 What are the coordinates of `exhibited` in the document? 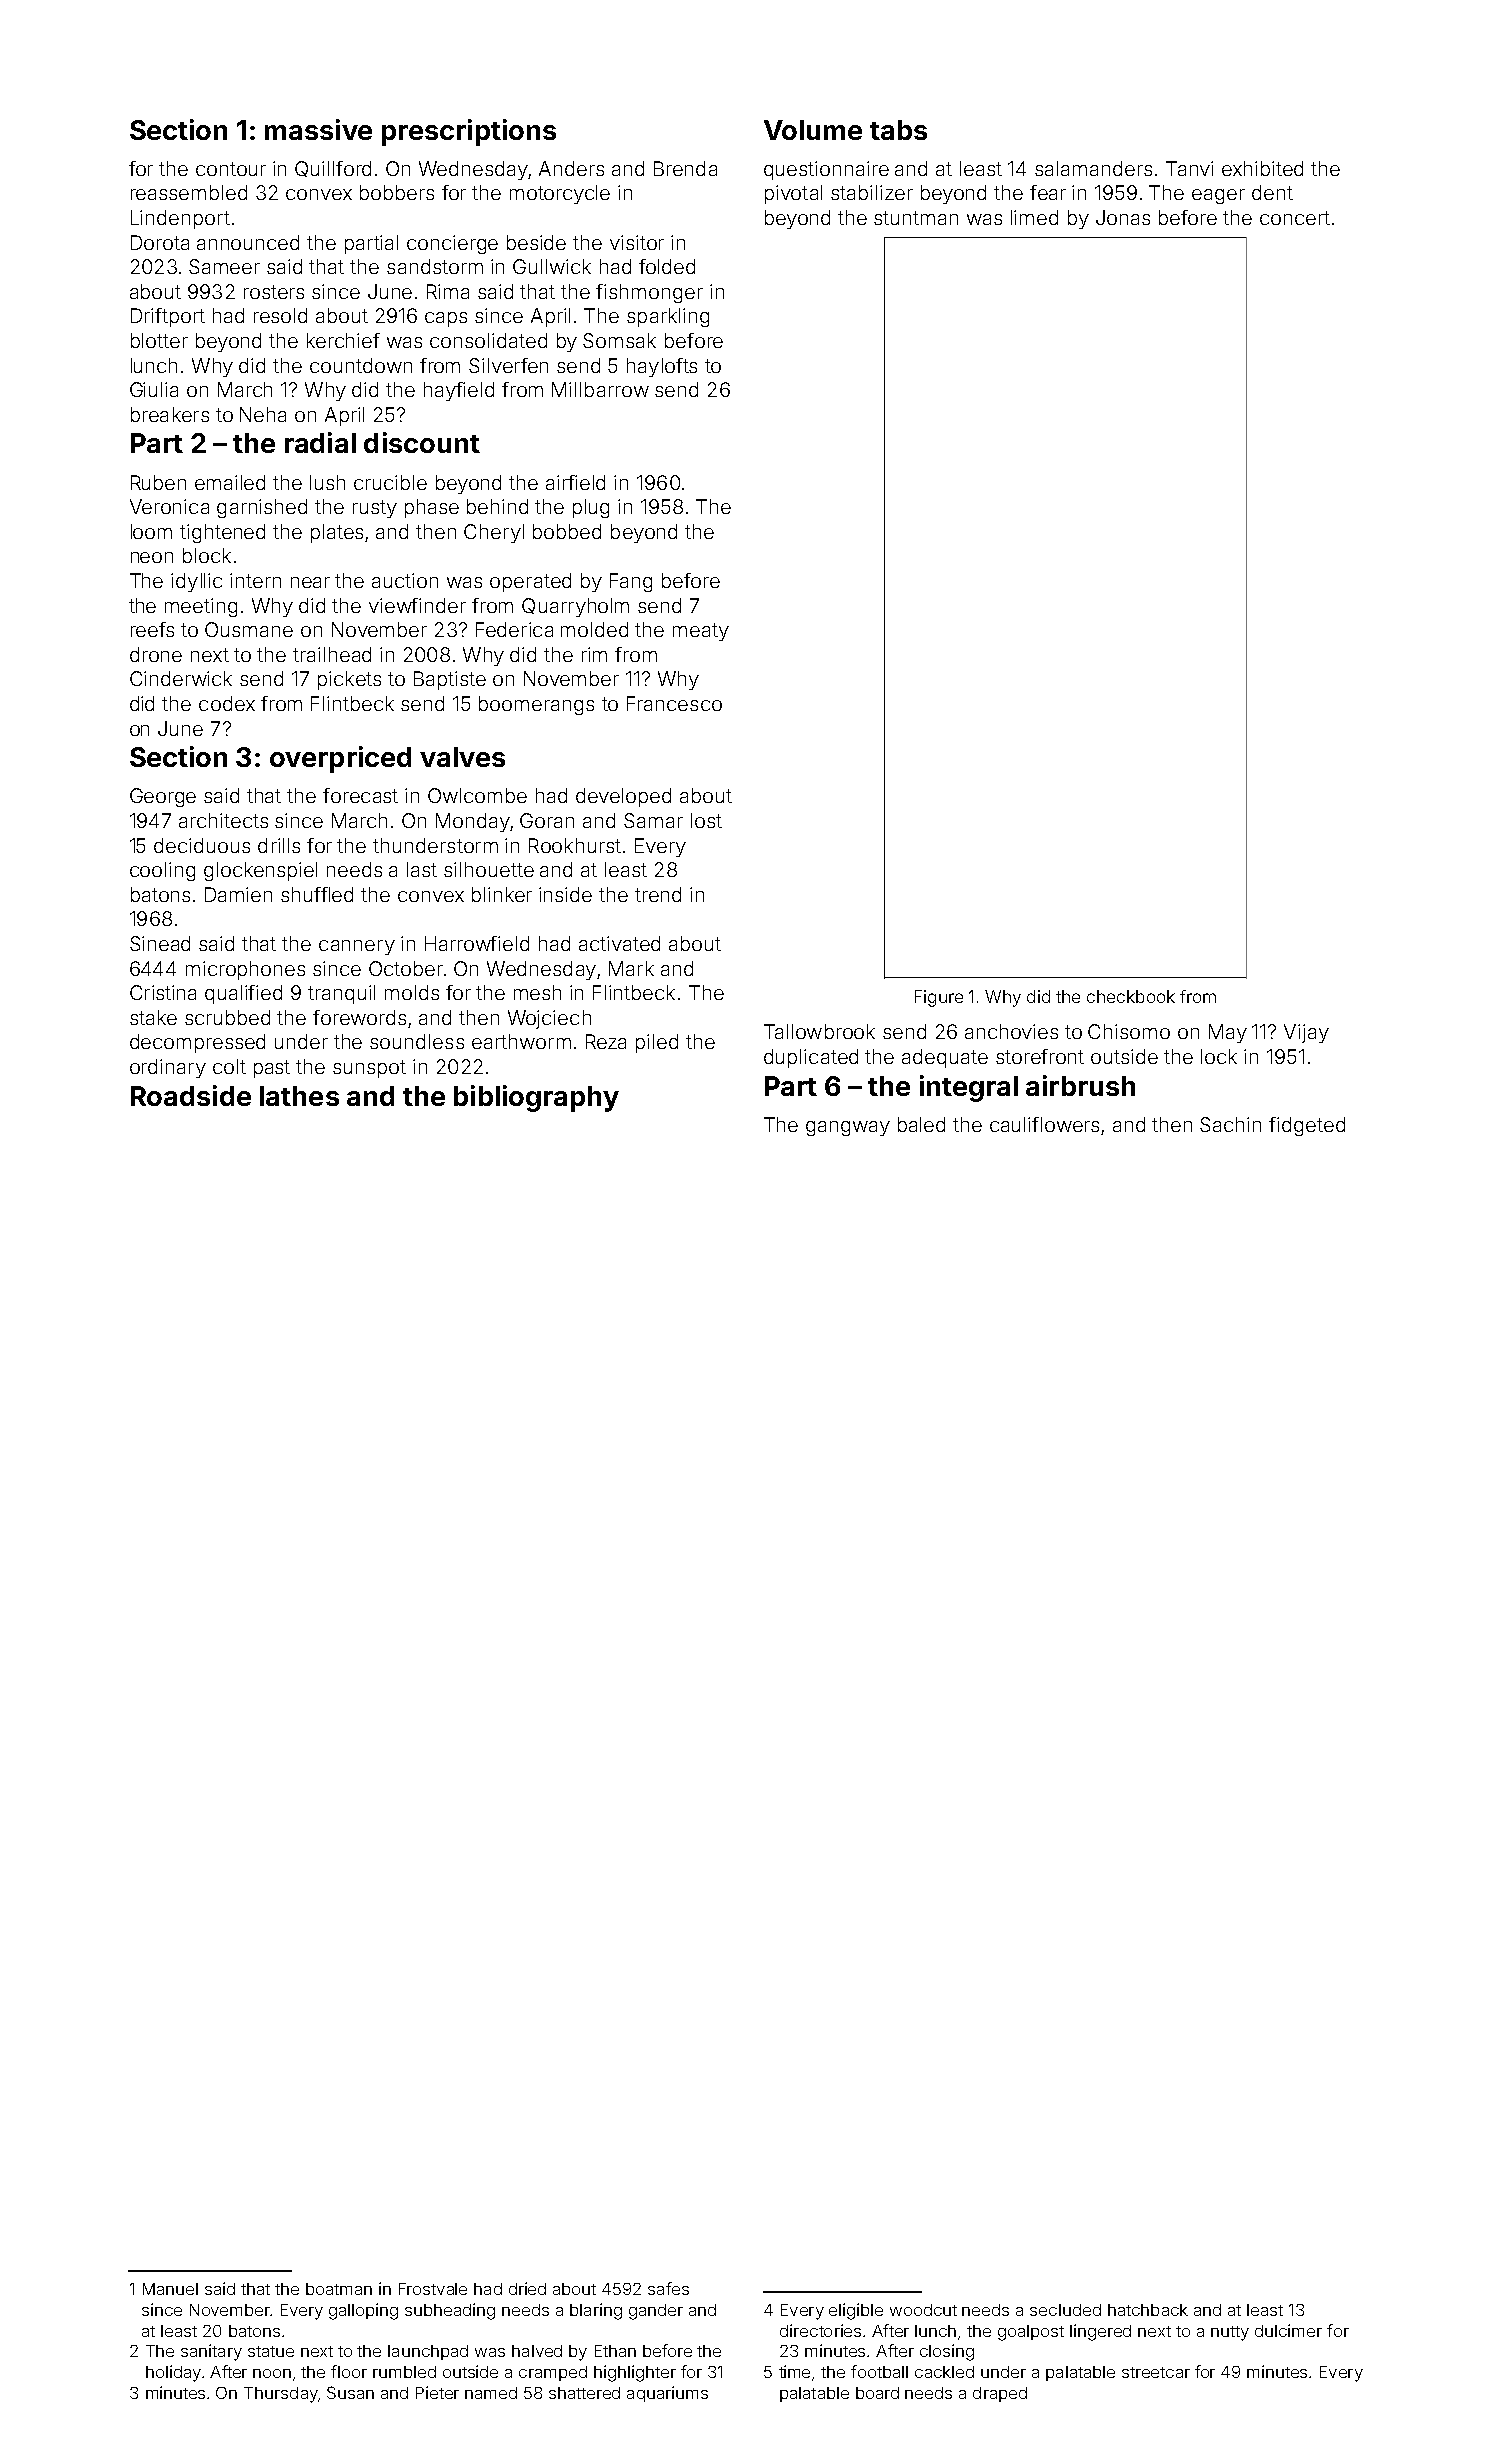 It's located at (1262, 168).
